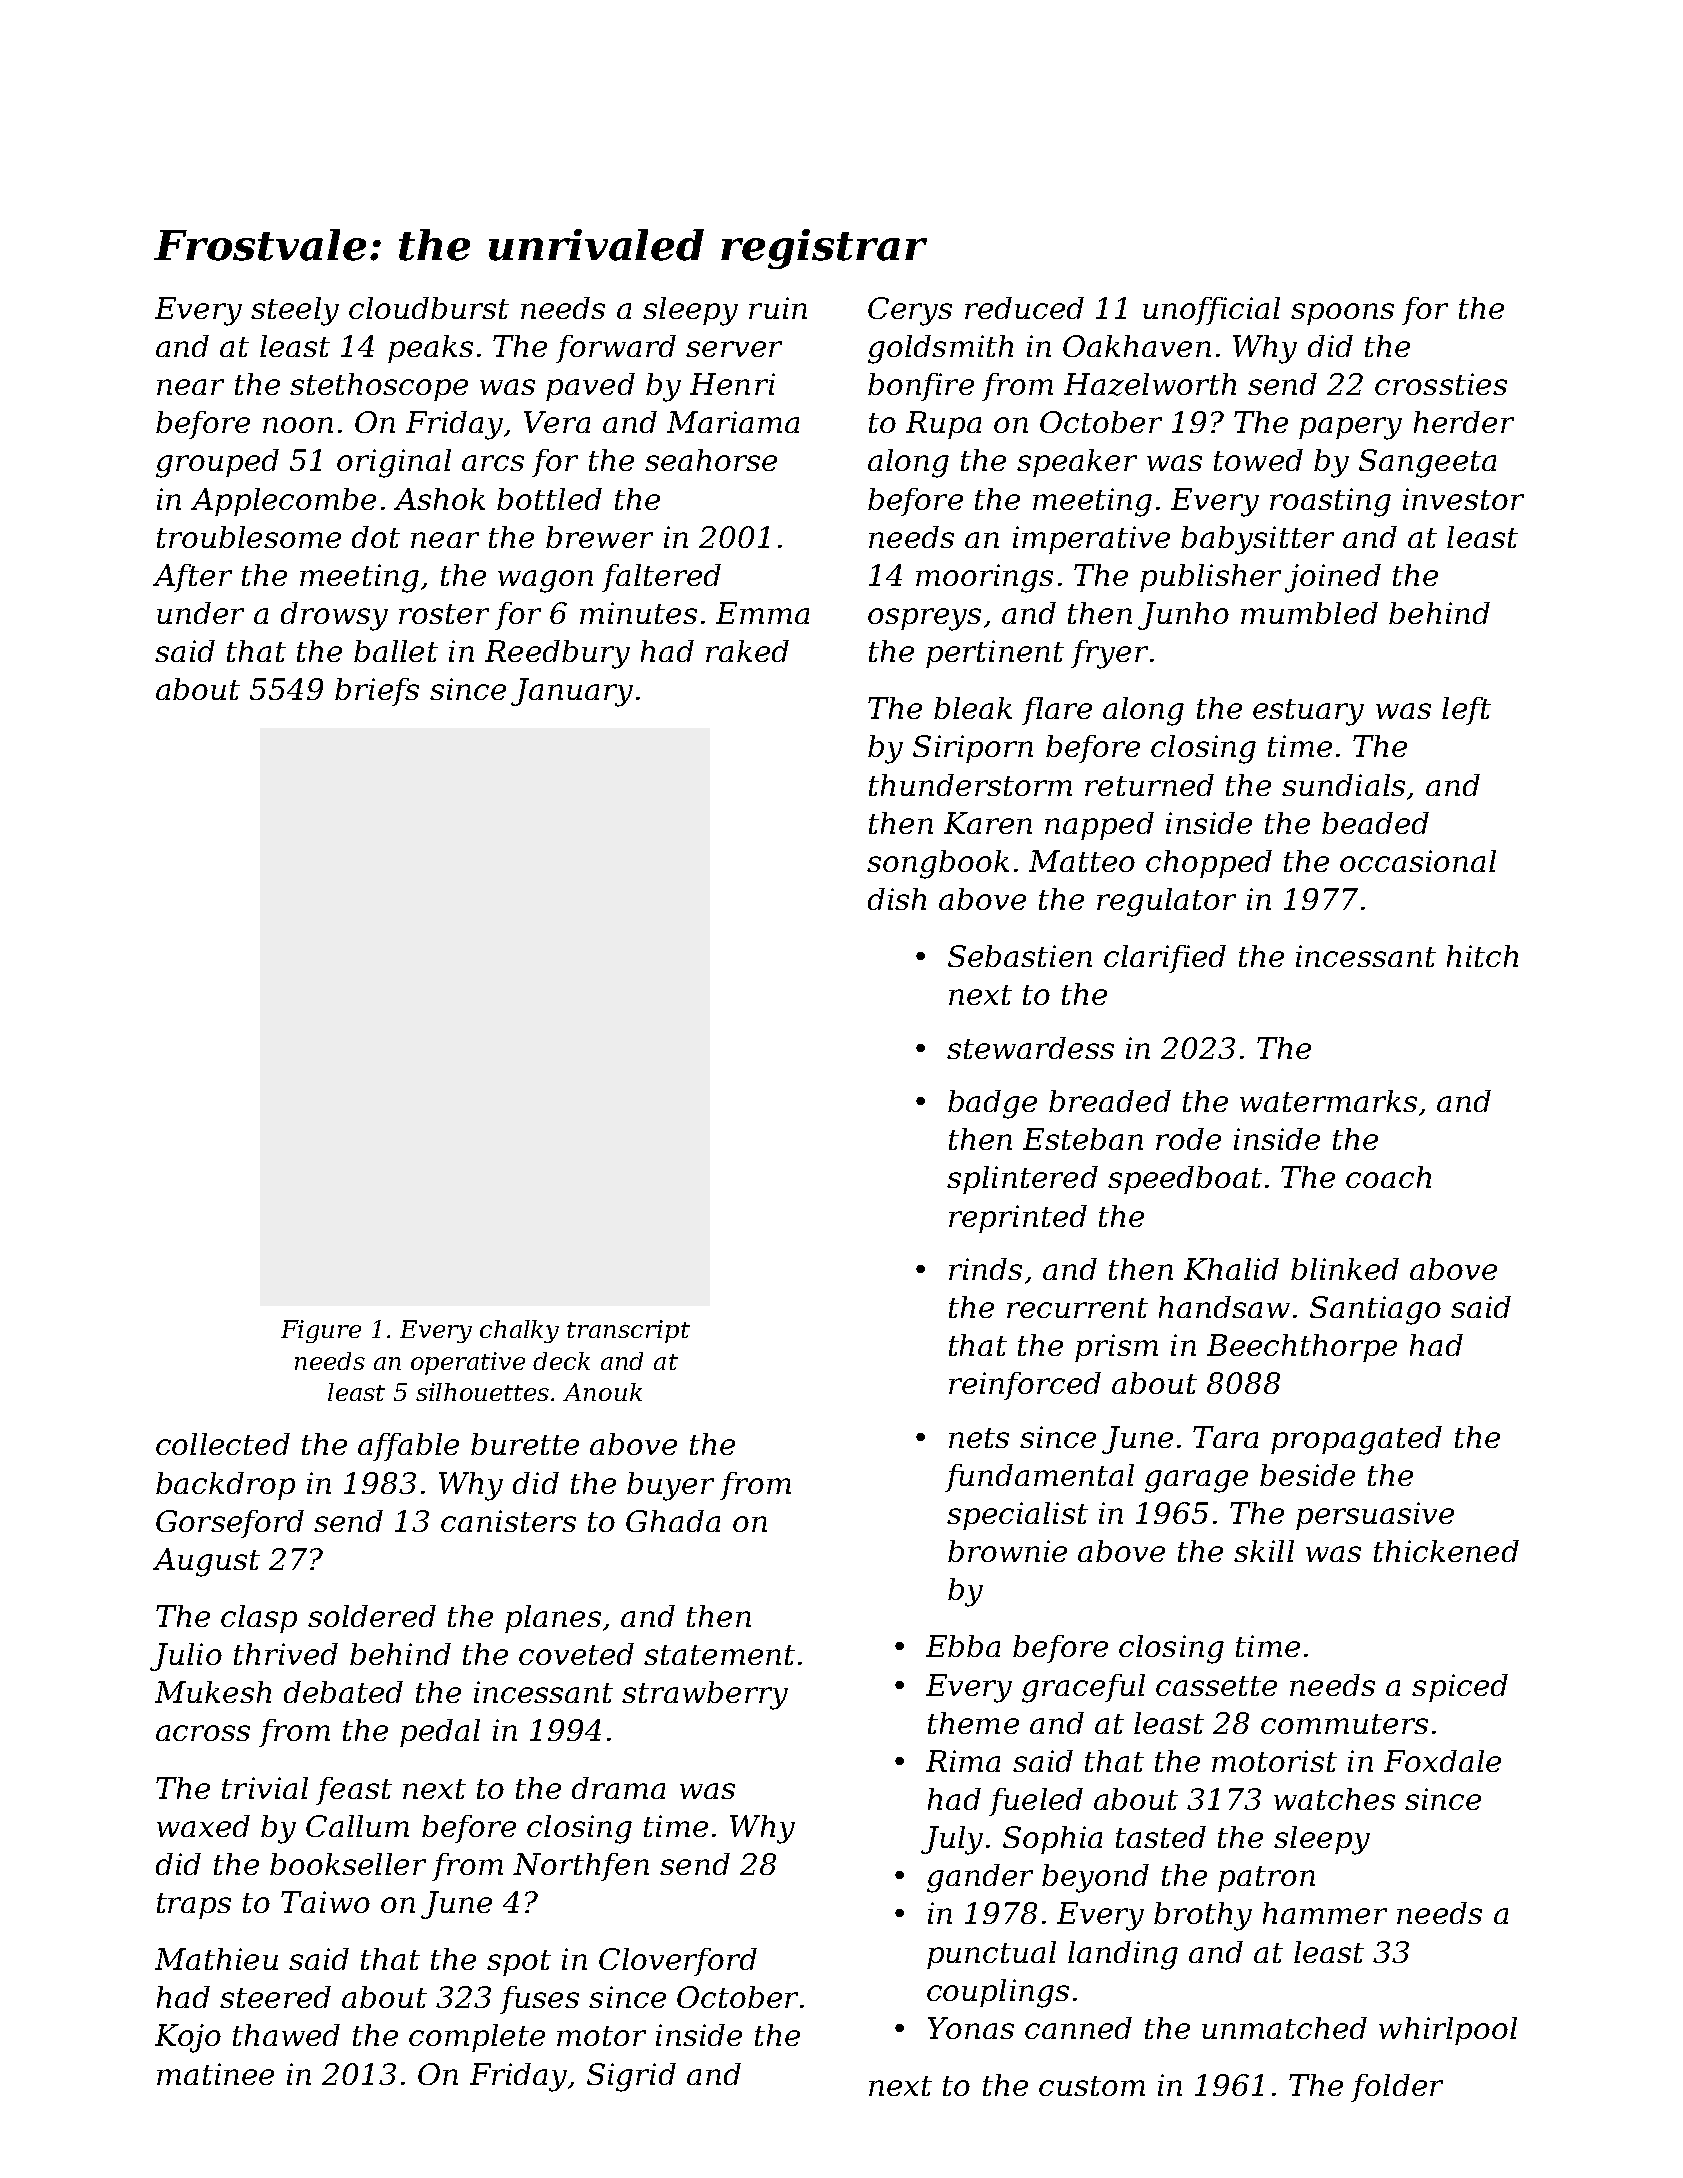 This document has height=2178, width=1683. I want to click on reduced, so click(1024, 308).
